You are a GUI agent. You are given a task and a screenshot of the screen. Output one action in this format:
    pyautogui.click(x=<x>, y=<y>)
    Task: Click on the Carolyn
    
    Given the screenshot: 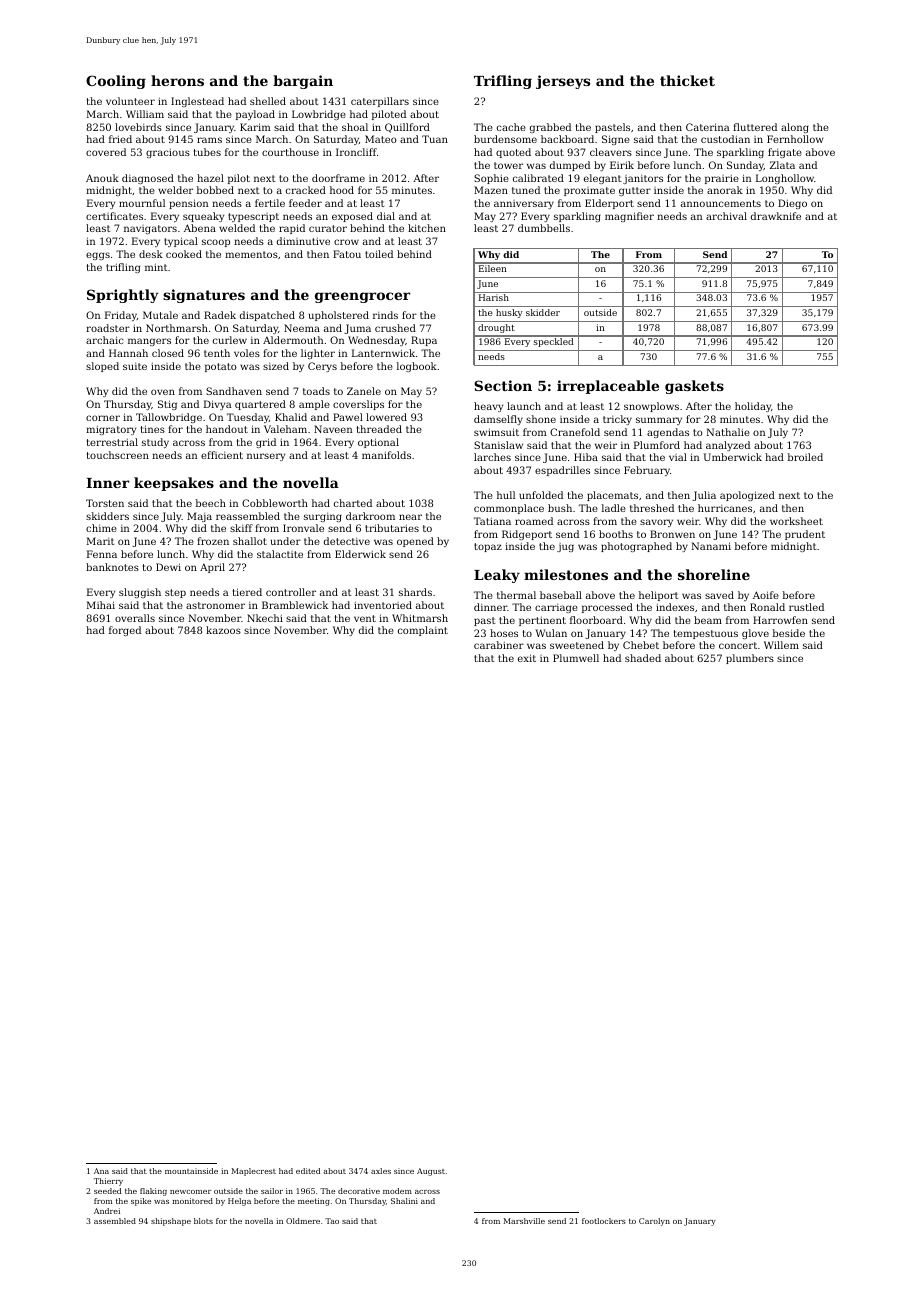 What is the action you would take?
    pyautogui.click(x=654, y=1222)
